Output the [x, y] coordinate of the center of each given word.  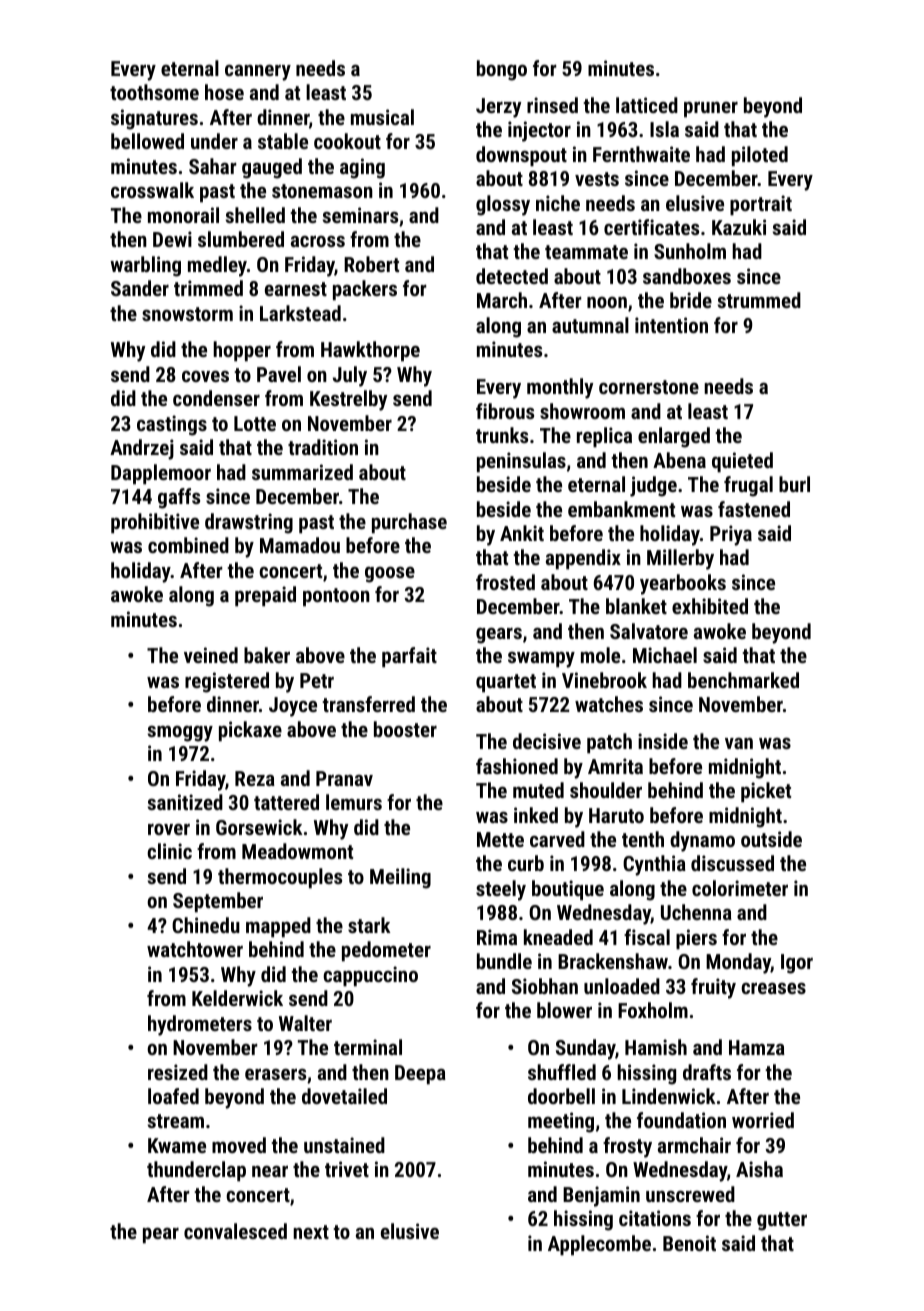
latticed [647, 105]
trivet [347, 1169]
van [739, 743]
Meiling [400, 878]
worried [763, 1120]
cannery [258, 73]
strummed [759, 300]
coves [205, 376]
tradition [323, 447]
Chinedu [206, 925]
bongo [502, 70]
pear [161, 1236]
